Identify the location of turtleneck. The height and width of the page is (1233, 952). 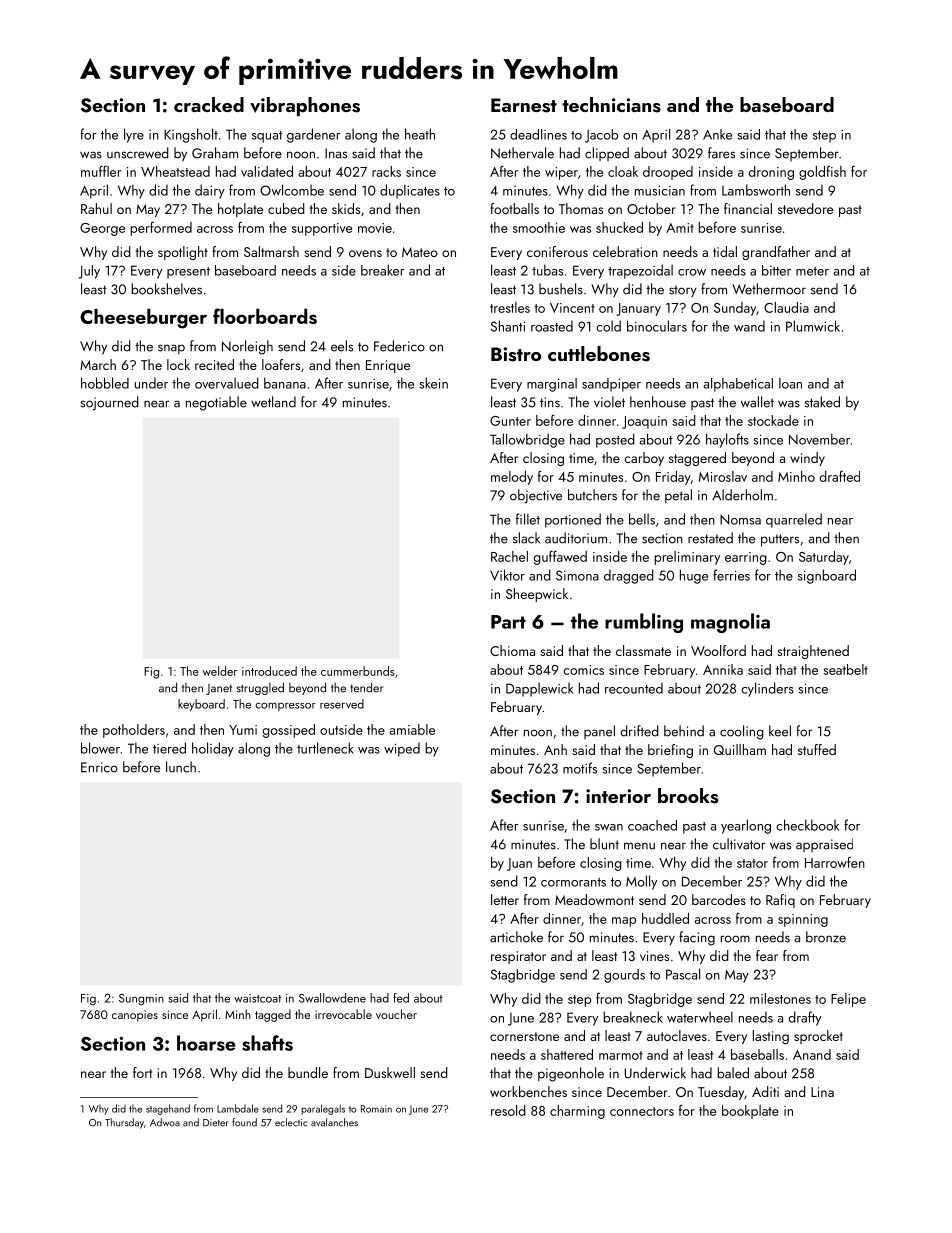
(325, 748).
